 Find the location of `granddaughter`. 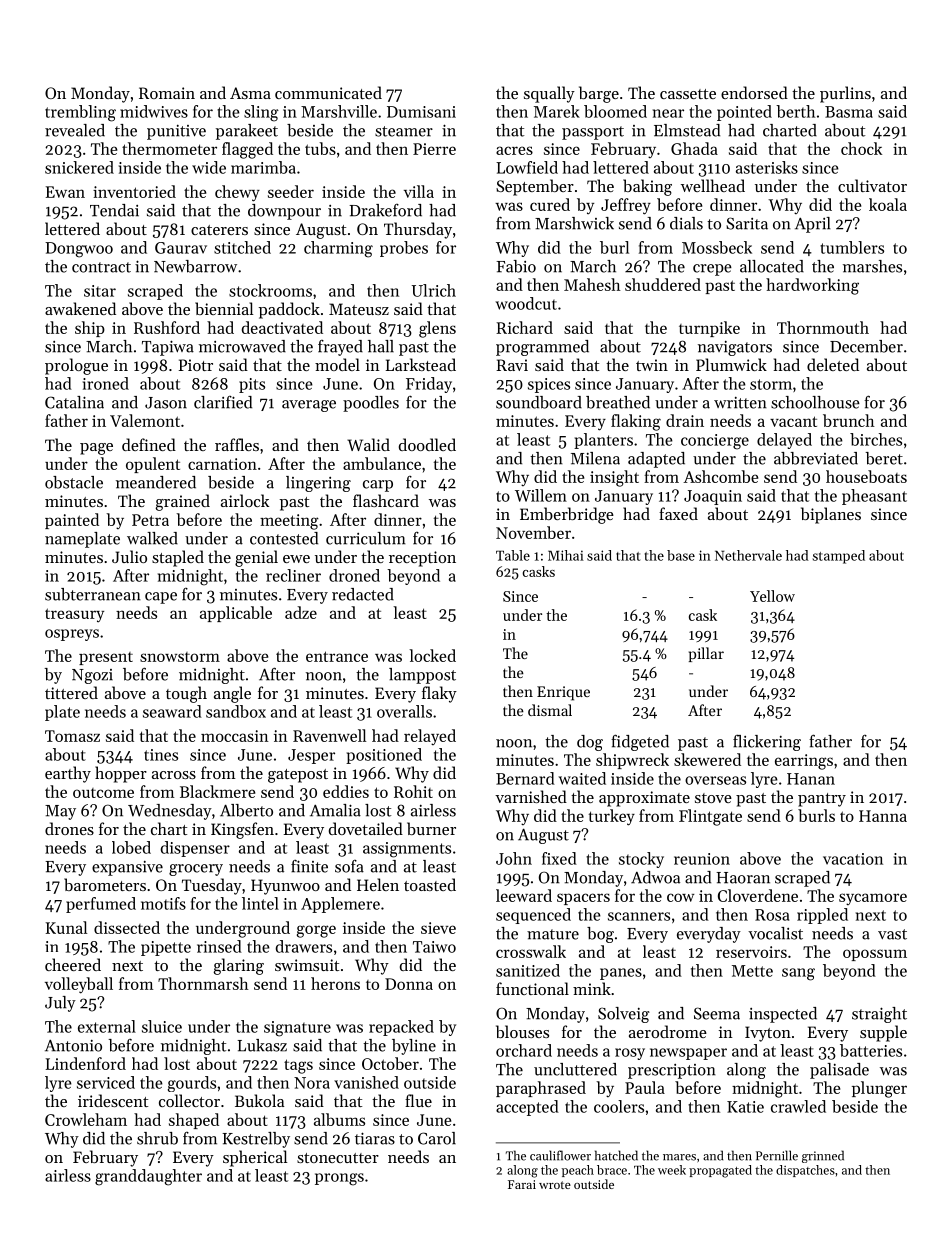

granddaughter is located at coordinates (148, 1177).
